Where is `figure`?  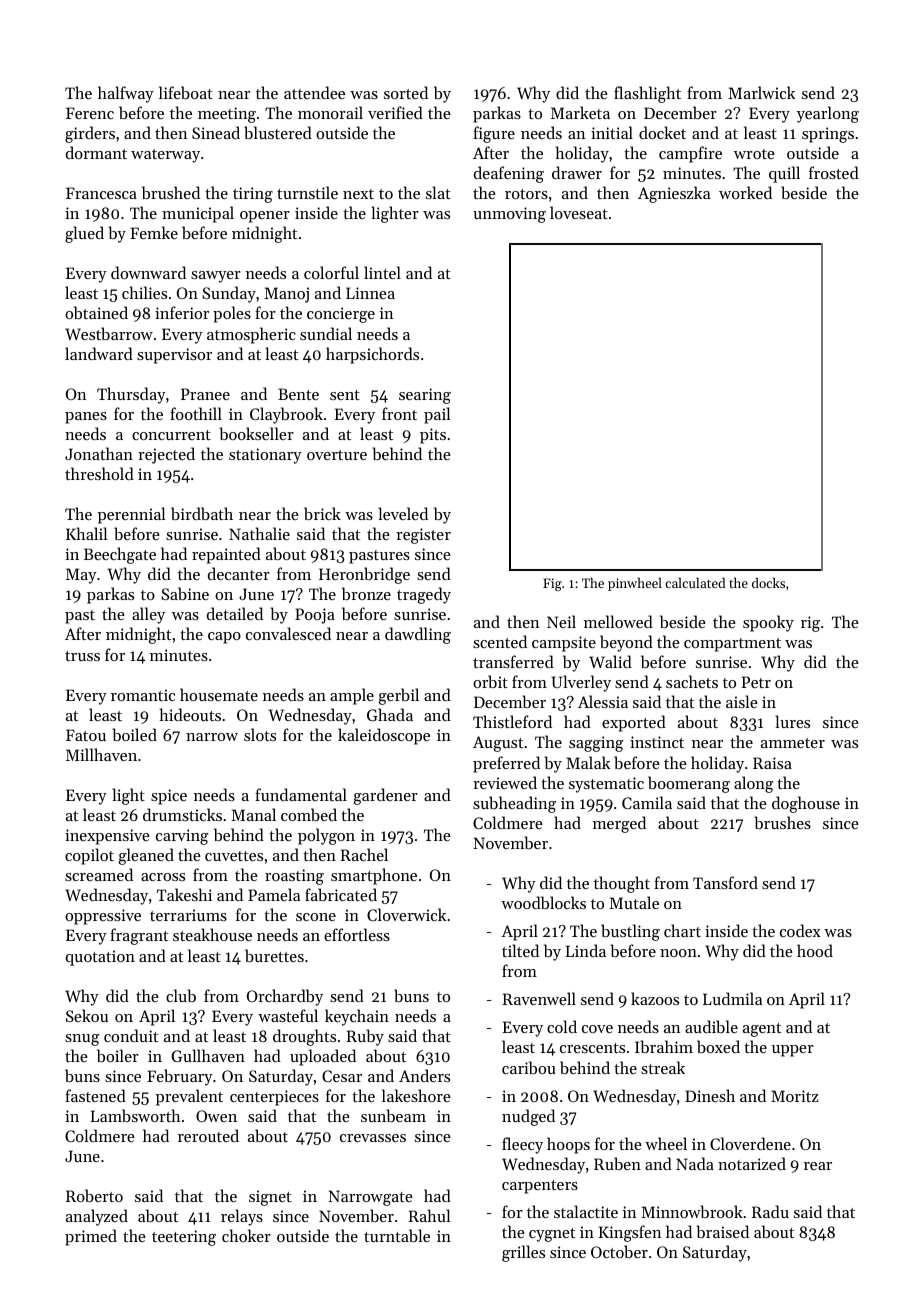 figure is located at coordinates (494, 134).
